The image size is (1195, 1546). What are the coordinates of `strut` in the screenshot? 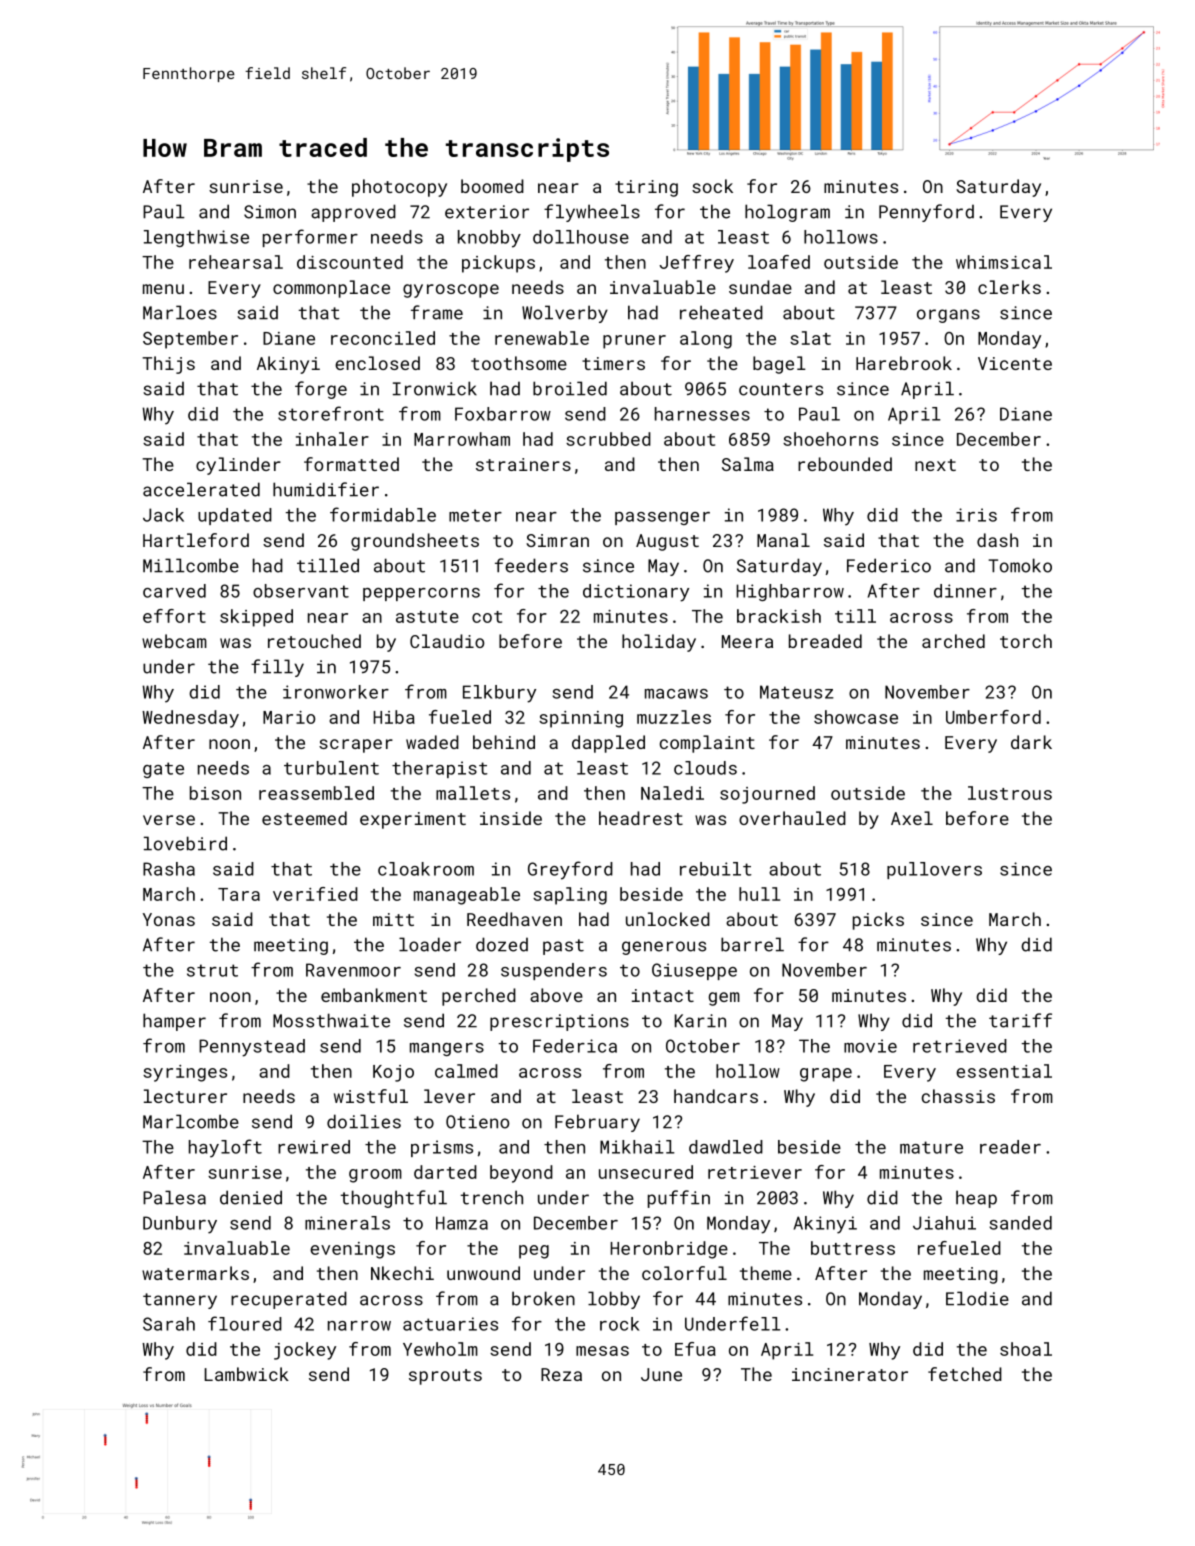 It's located at (212, 970).
